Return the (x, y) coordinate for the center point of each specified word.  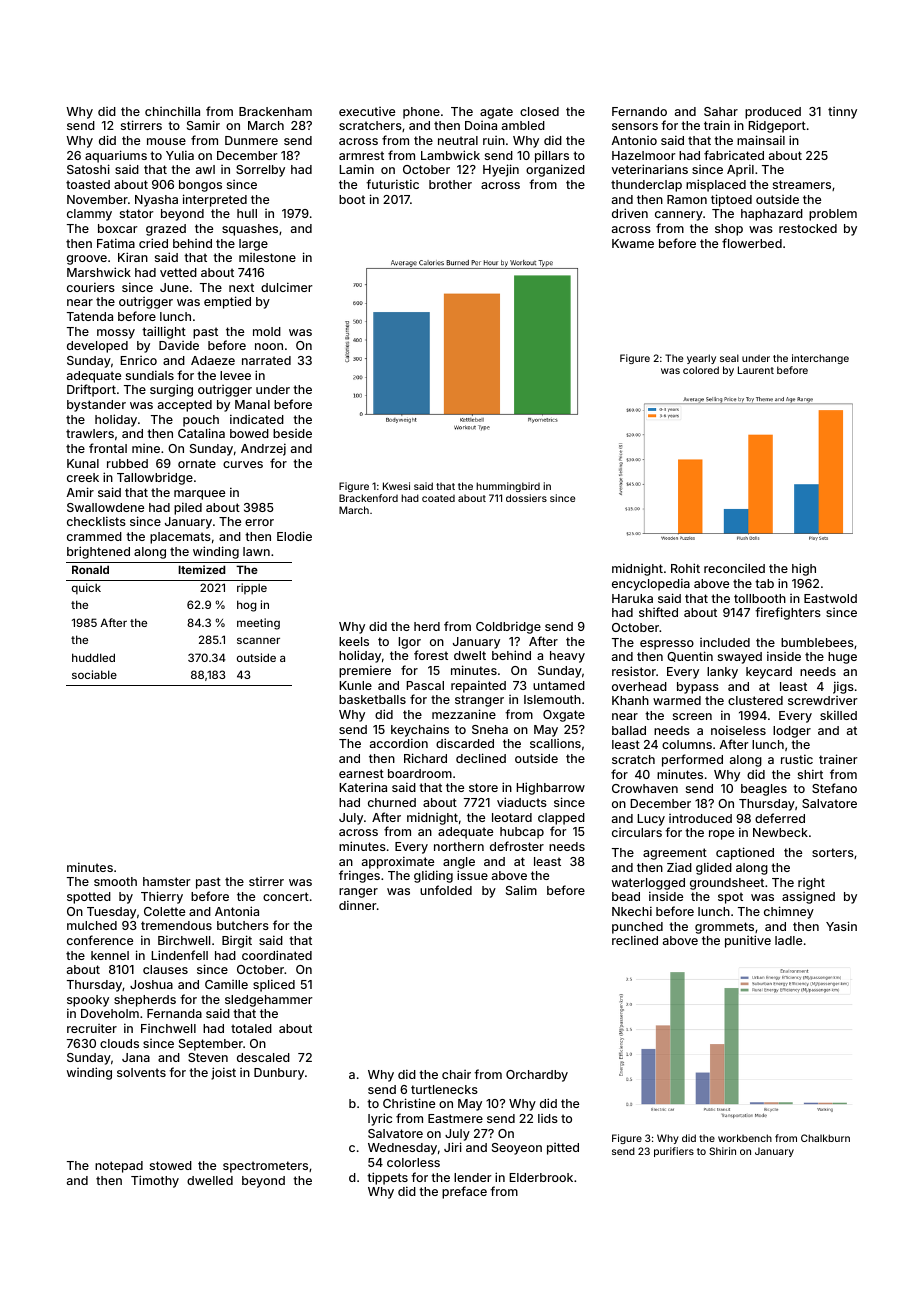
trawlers (90, 433)
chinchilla (172, 111)
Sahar (721, 111)
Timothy (155, 1181)
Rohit (685, 568)
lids (548, 1118)
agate (496, 113)
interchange (820, 359)
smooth (115, 881)
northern (459, 846)
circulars (637, 832)
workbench (745, 1138)
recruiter (92, 1028)
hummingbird (508, 487)
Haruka (632, 598)
